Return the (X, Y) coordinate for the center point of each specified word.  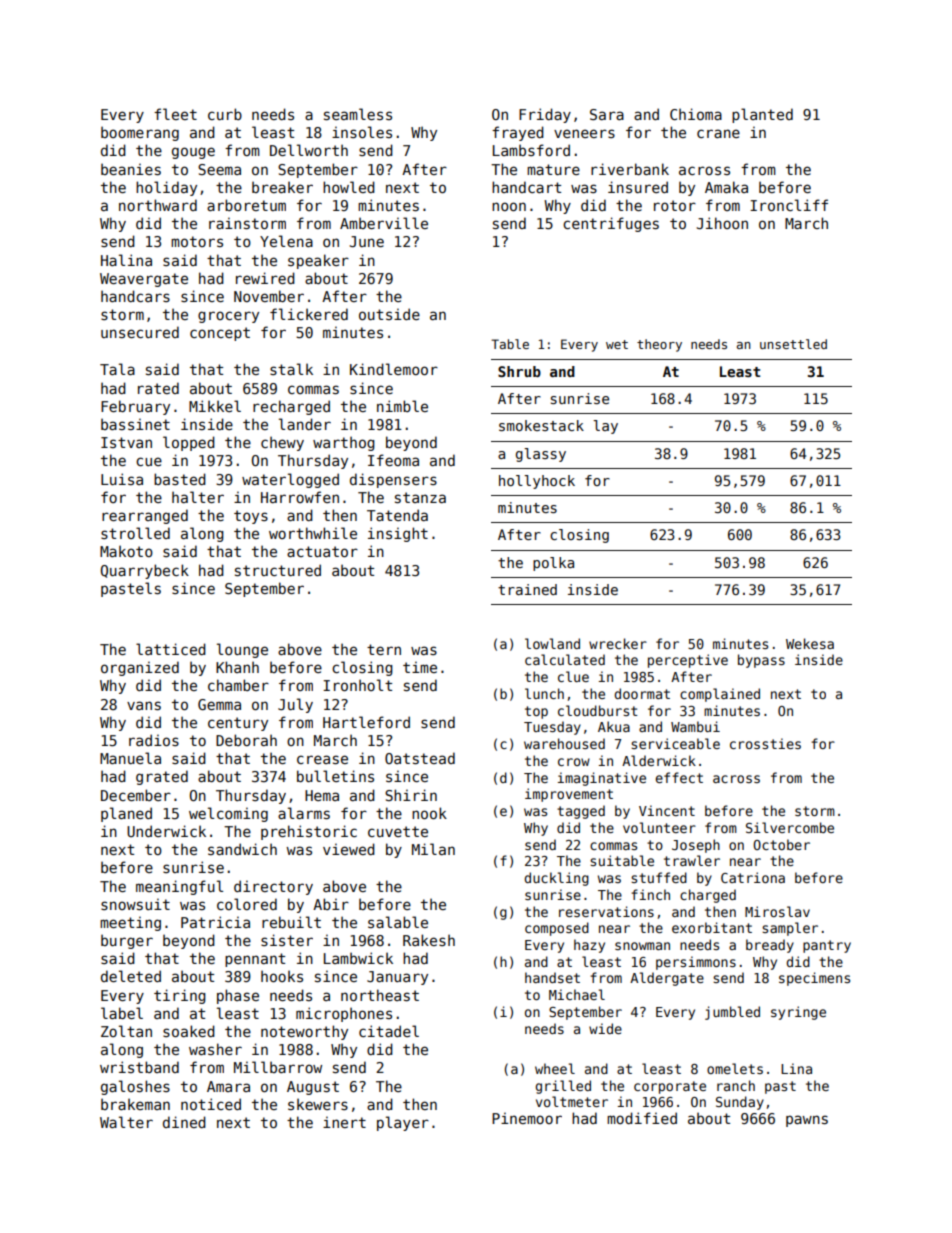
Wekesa (810, 643)
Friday (545, 115)
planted (762, 115)
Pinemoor (527, 1118)
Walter (126, 1122)
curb (225, 114)
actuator (322, 551)
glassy (541, 455)
